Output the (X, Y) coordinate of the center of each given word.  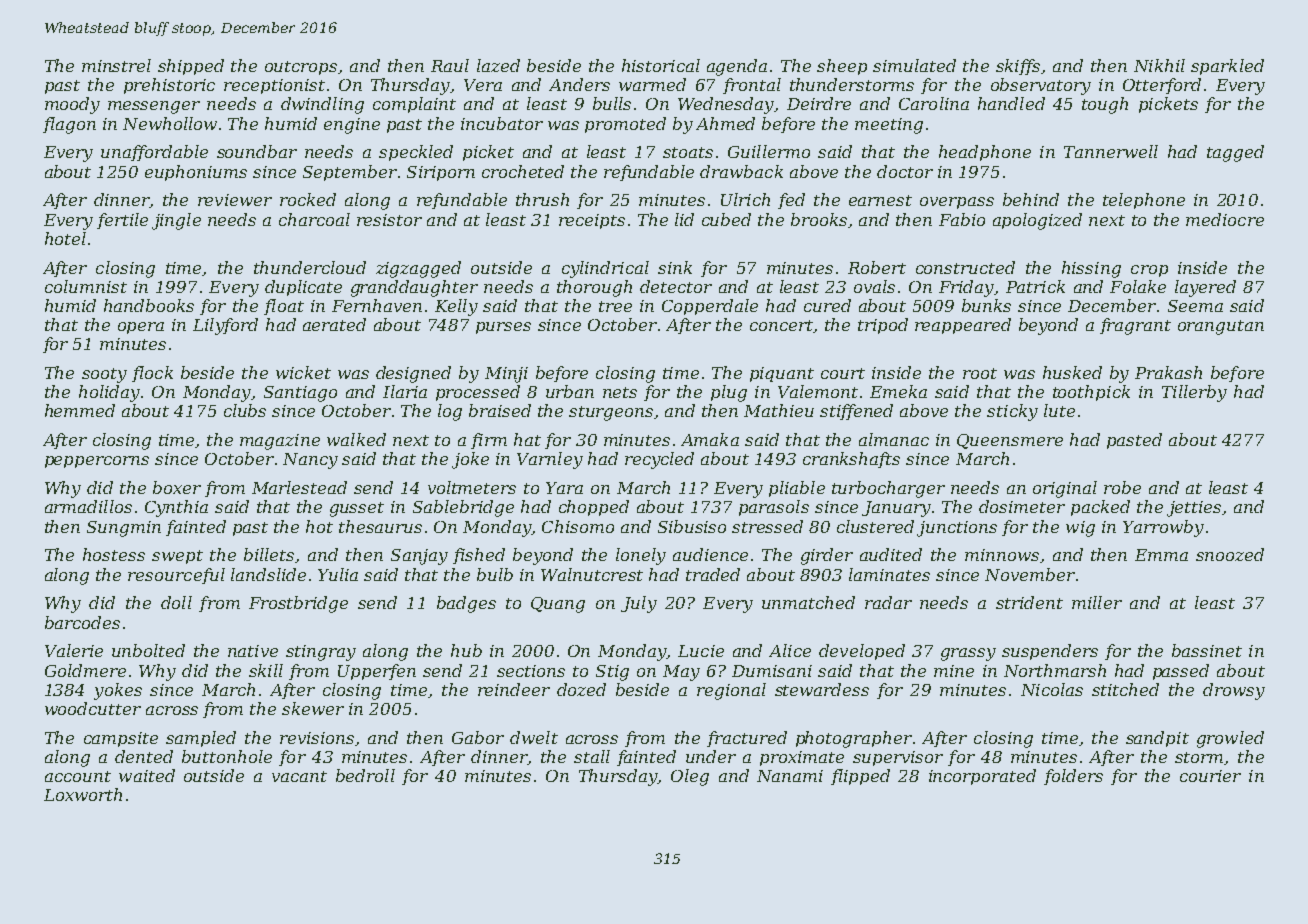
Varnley (550, 460)
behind (1031, 199)
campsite (121, 739)
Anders (579, 84)
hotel (65, 238)
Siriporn (441, 173)
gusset (357, 509)
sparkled (1227, 67)
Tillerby (1194, 393)
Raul (450, 65)
